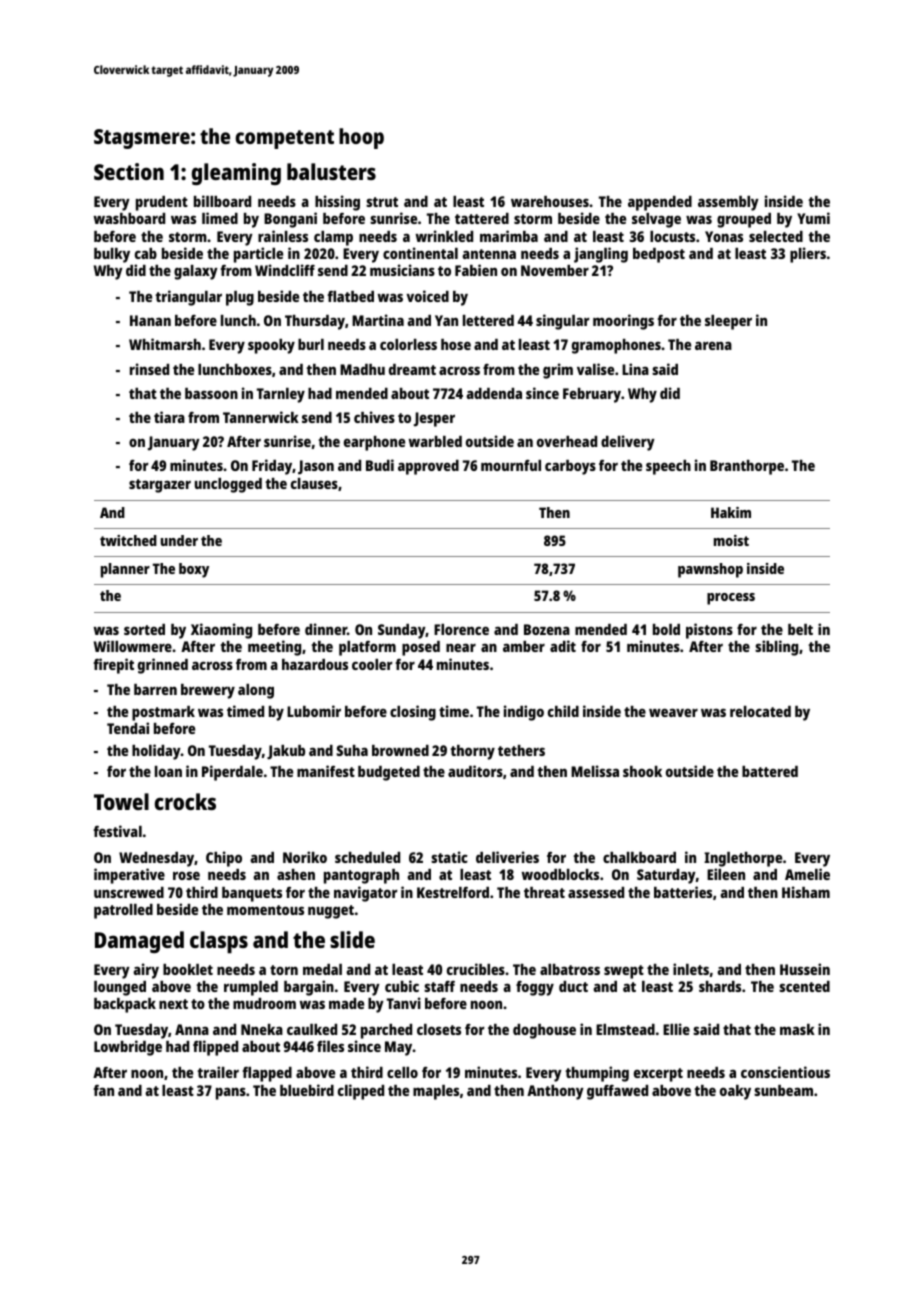 Image resolution: width=924 pixels, height=1308 pixels. Describe the element at coordinates (770, 771) in the screenshot. I see `battered` at that location.
